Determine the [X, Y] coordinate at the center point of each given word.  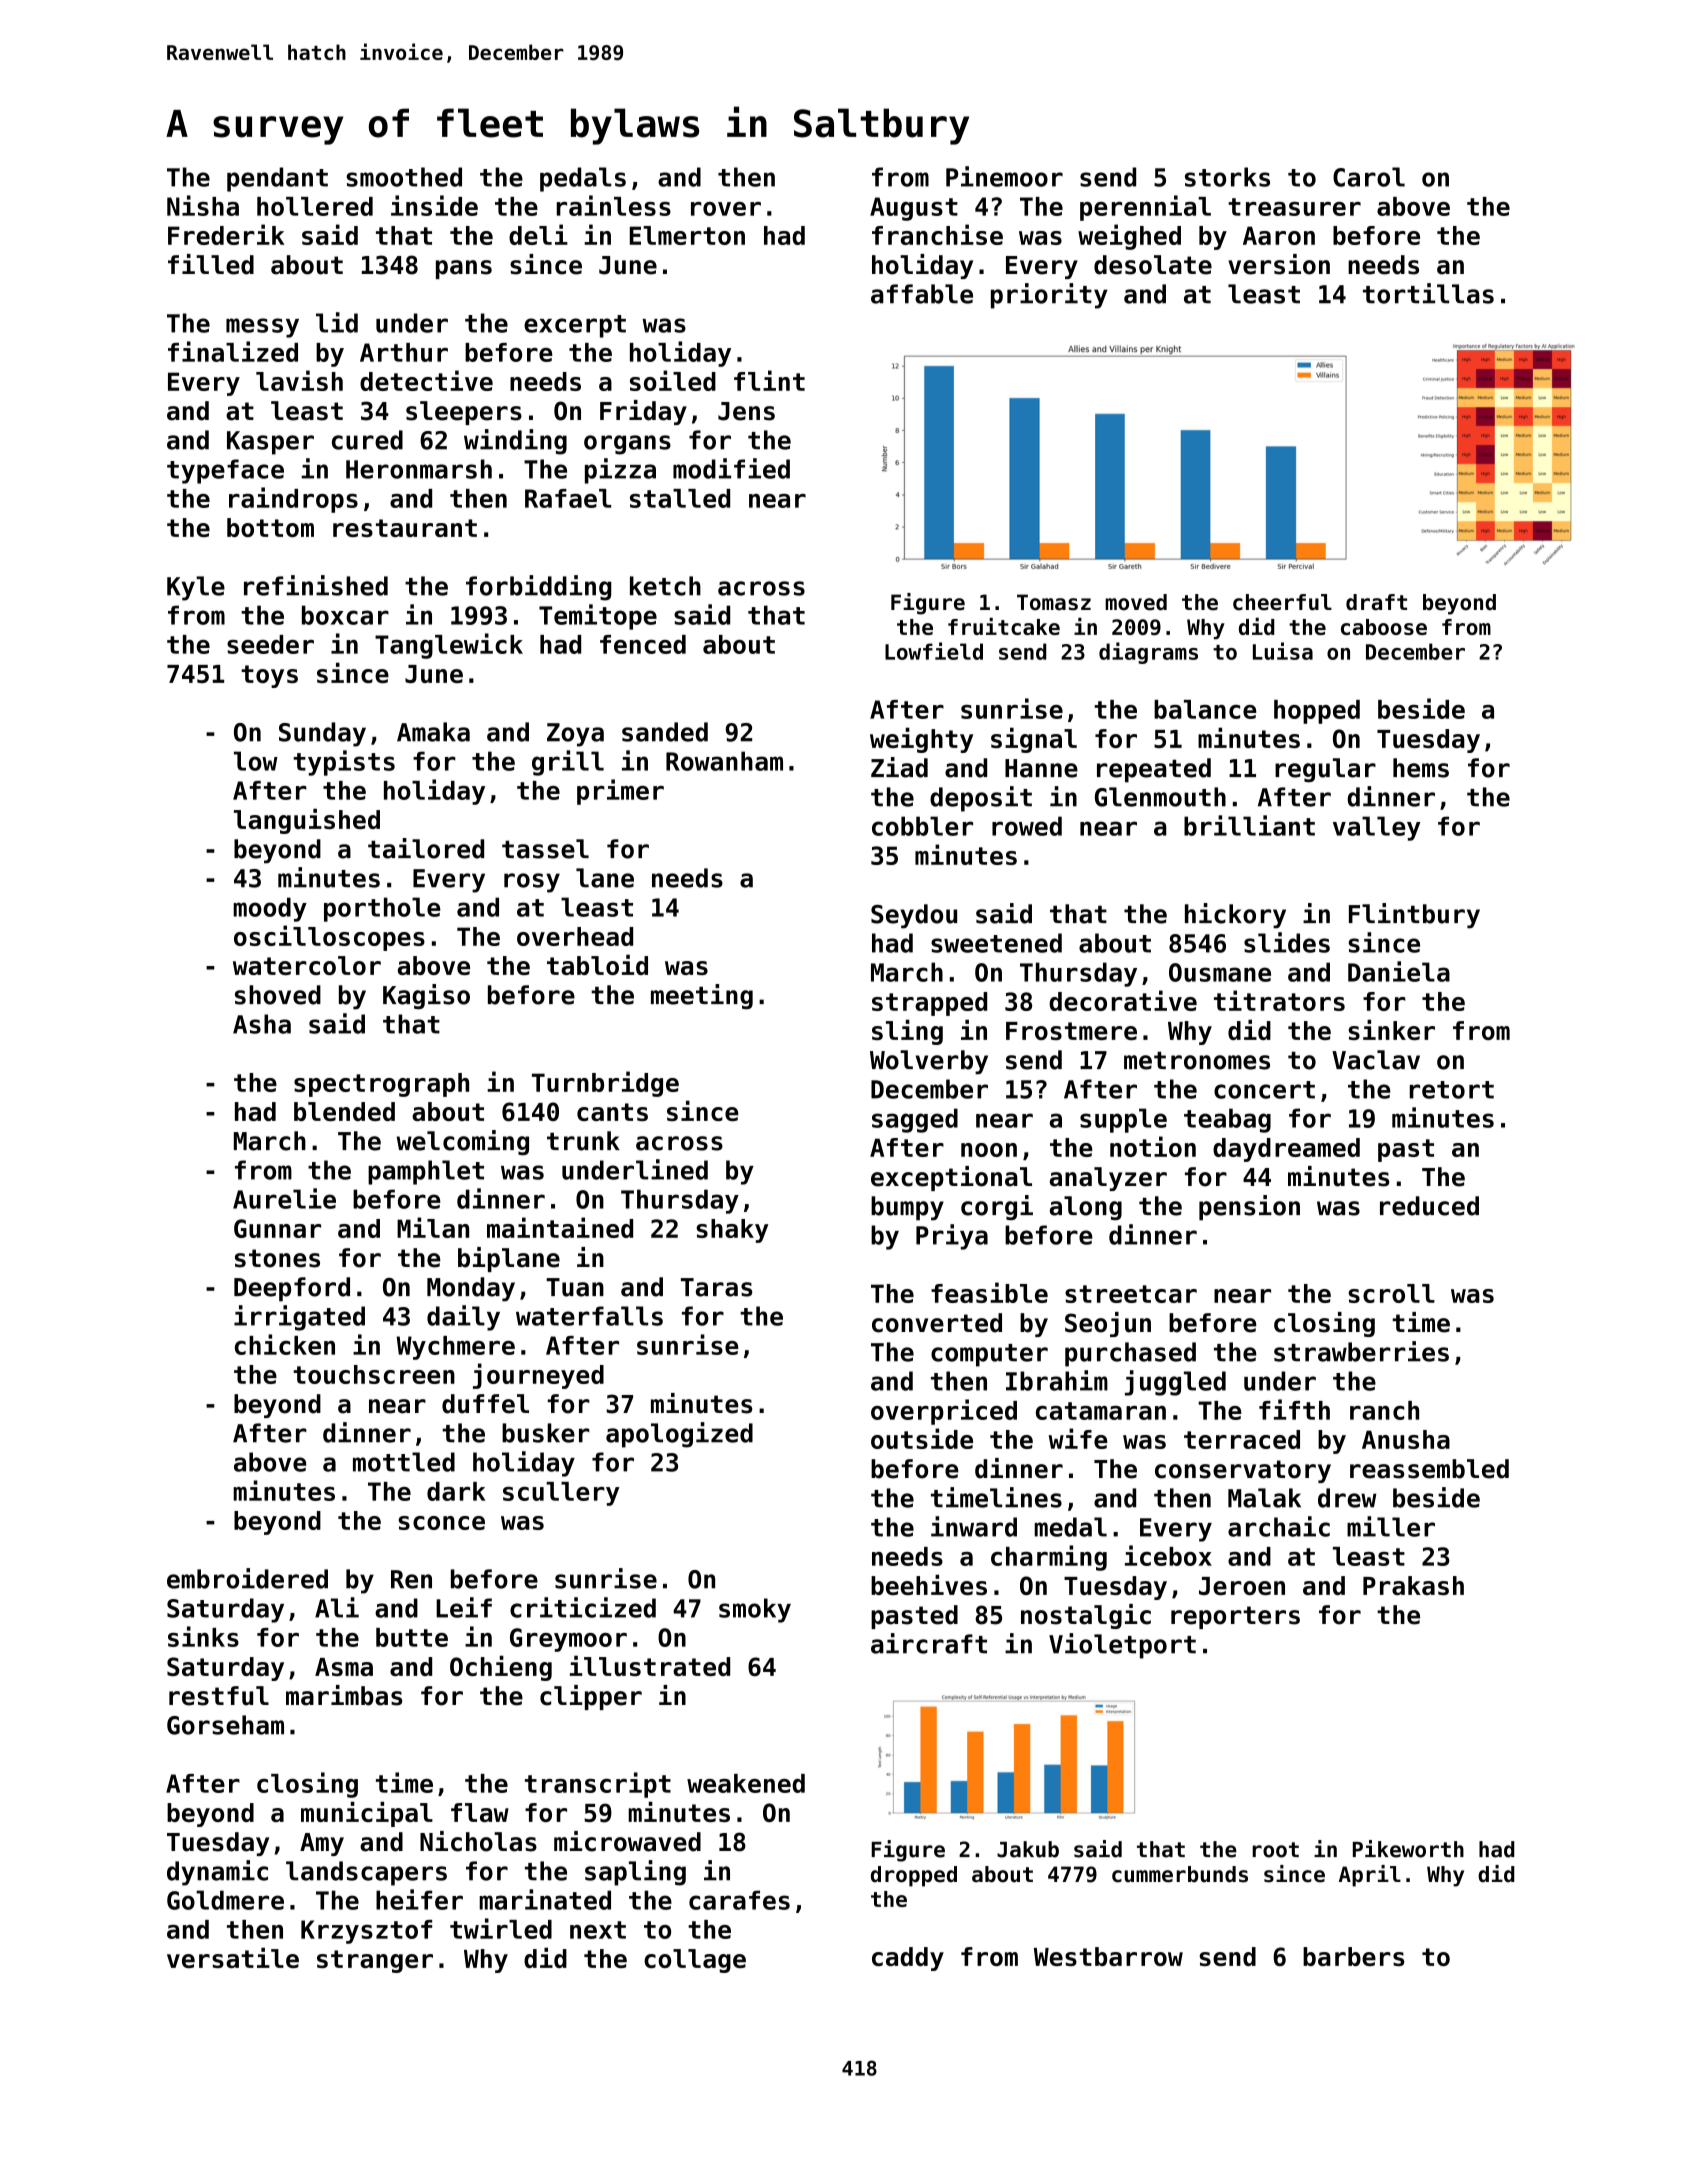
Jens [746, 411]
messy [262, 328]
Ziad [899, 767]
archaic [1279, 1526]
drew [1347, 1498]
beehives [929, 1584]
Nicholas [478, 1841]
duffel [485, 1404]
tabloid [597, 964]
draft [1376, 602]
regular [1325, 770]
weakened [746, 1783]
